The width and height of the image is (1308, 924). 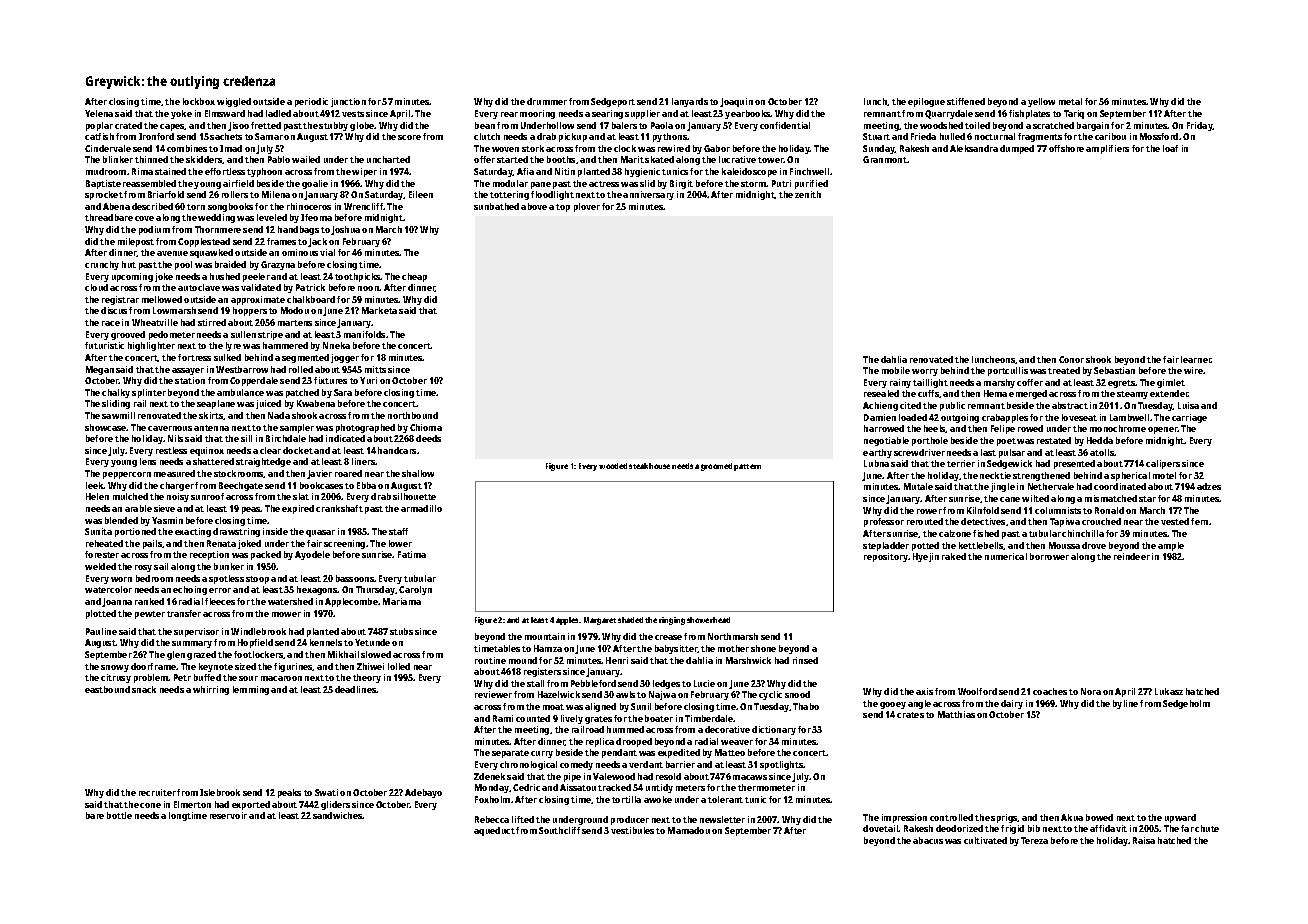 I want to click on rerouted, so click(x=925, y=521).
